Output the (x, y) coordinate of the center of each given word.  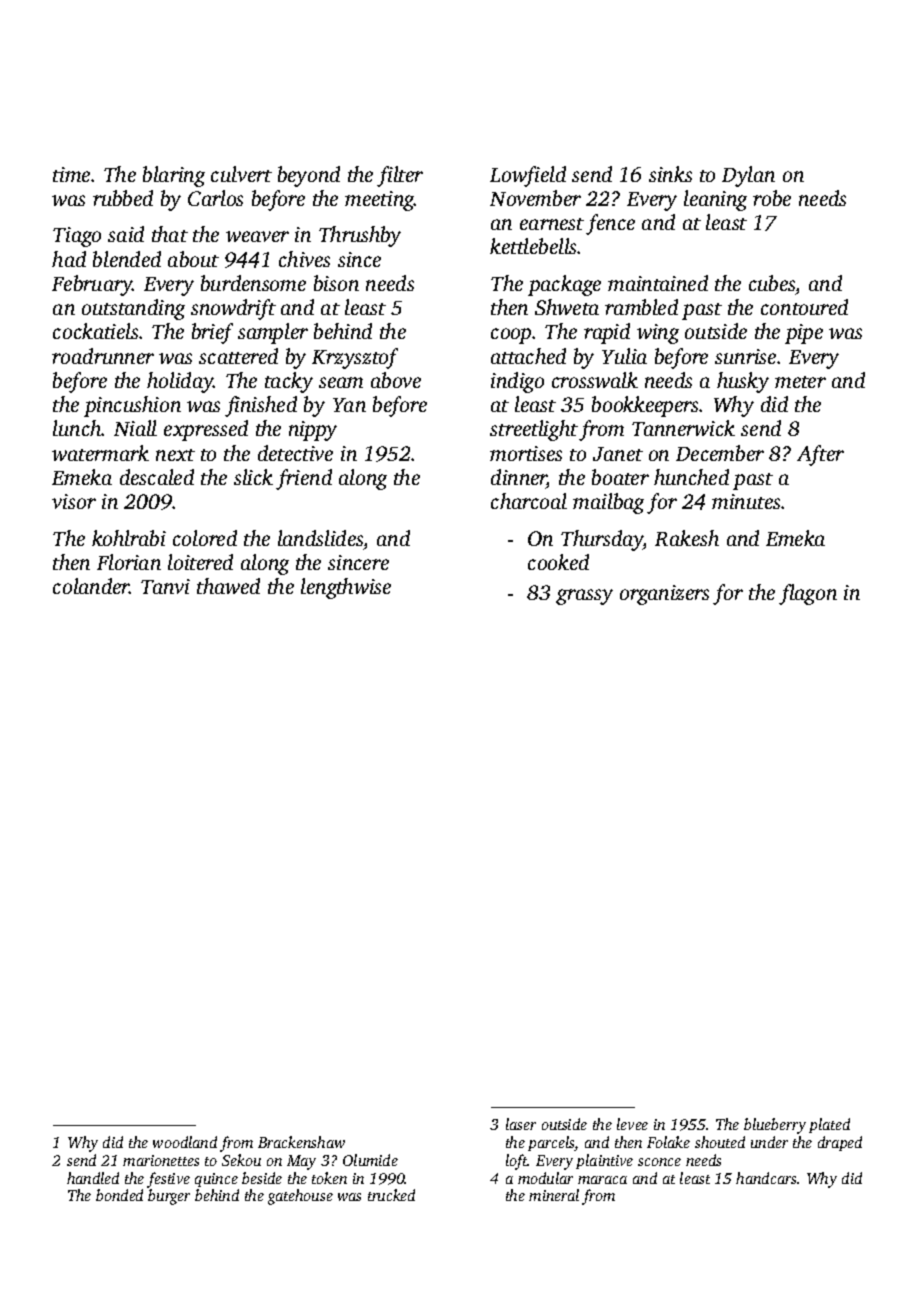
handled (93, 1178)
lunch (77, 428)
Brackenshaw (301, 1142)
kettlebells (534, 246)
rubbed (123, 198)
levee (632, 1124)
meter (800, 382)
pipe (804, 334)
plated (829, 1125)
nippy (313, 431)
